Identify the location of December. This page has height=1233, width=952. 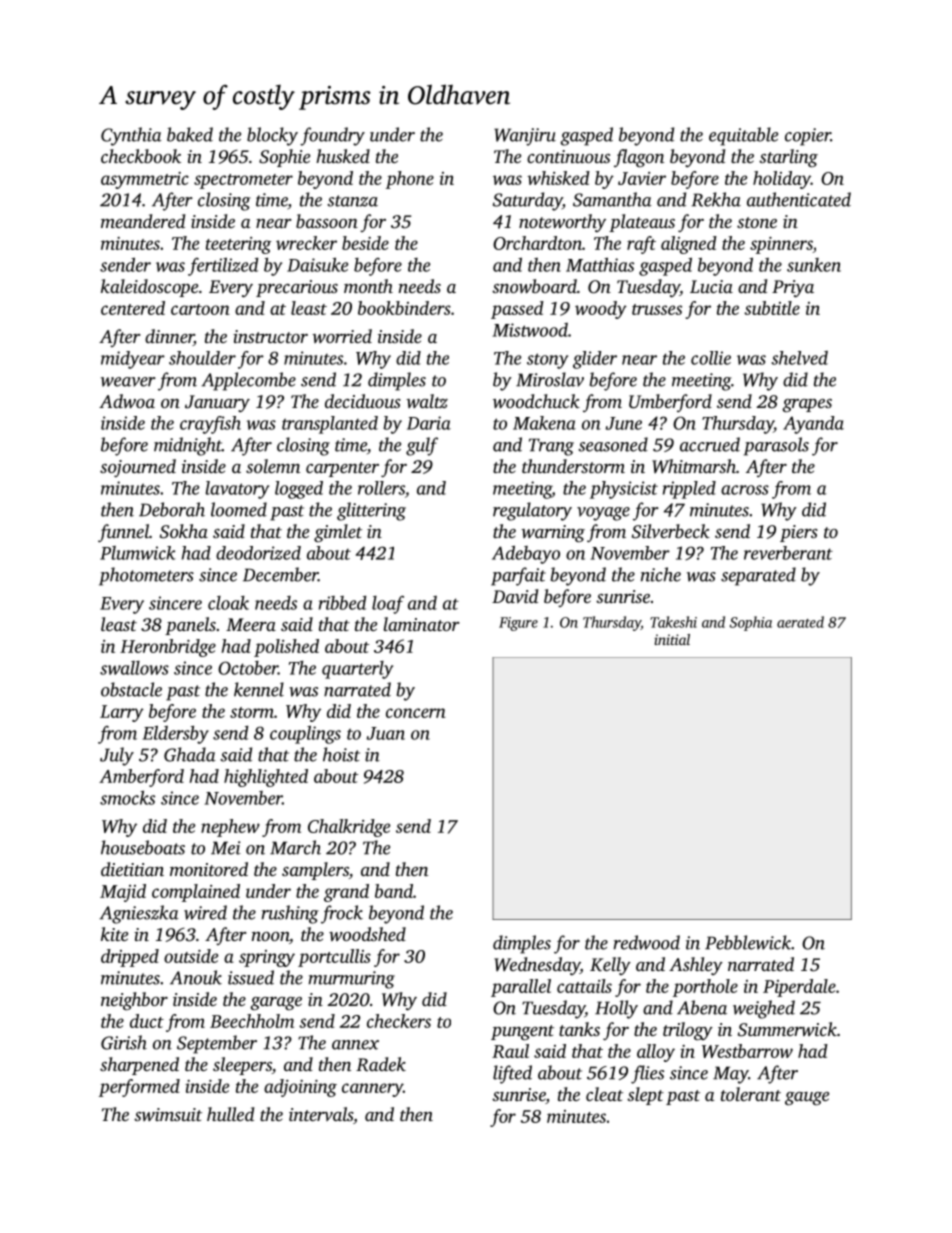
(280, 574).
